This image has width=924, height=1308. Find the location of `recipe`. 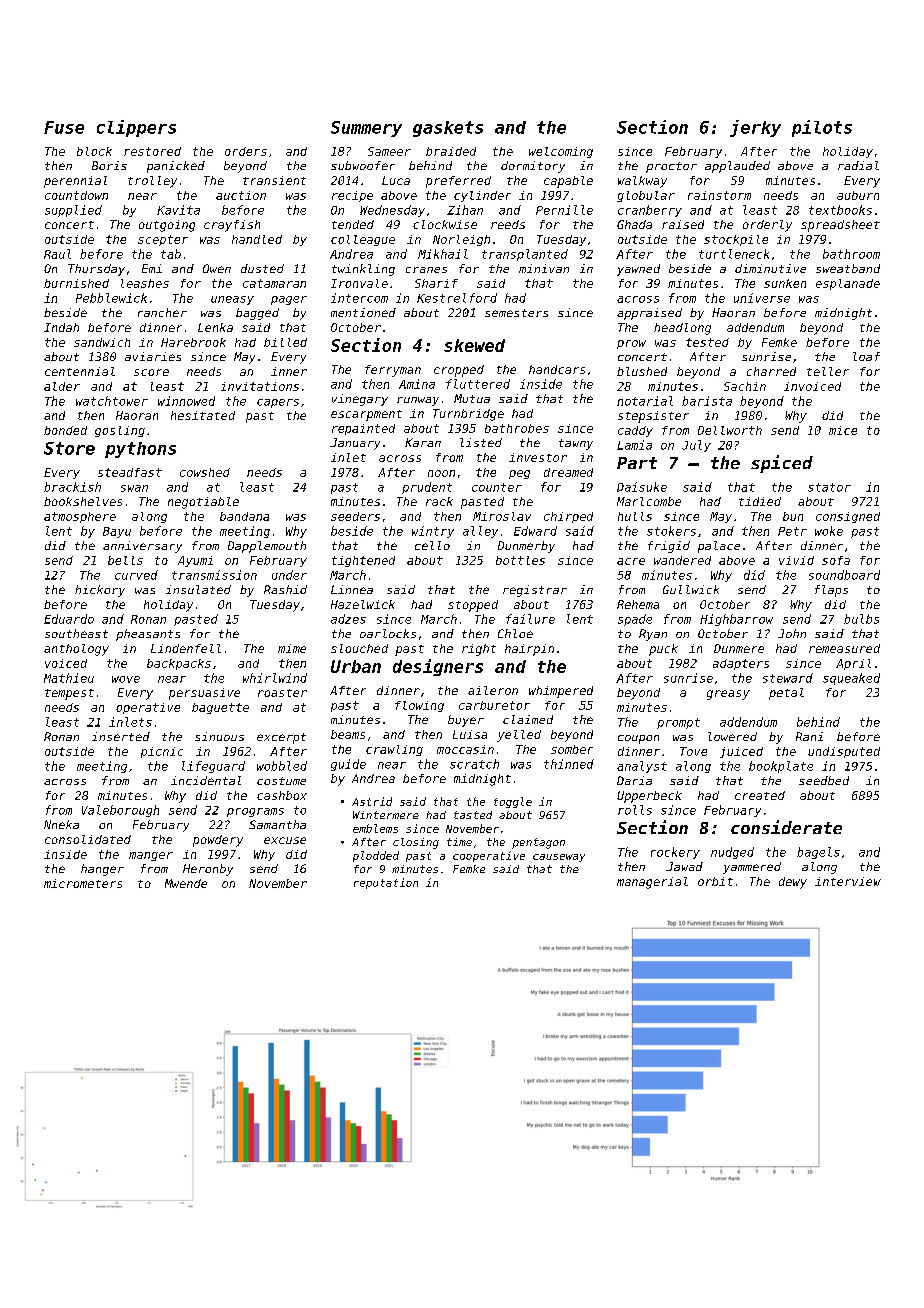

recipe is located at coordinates (352, 196).
